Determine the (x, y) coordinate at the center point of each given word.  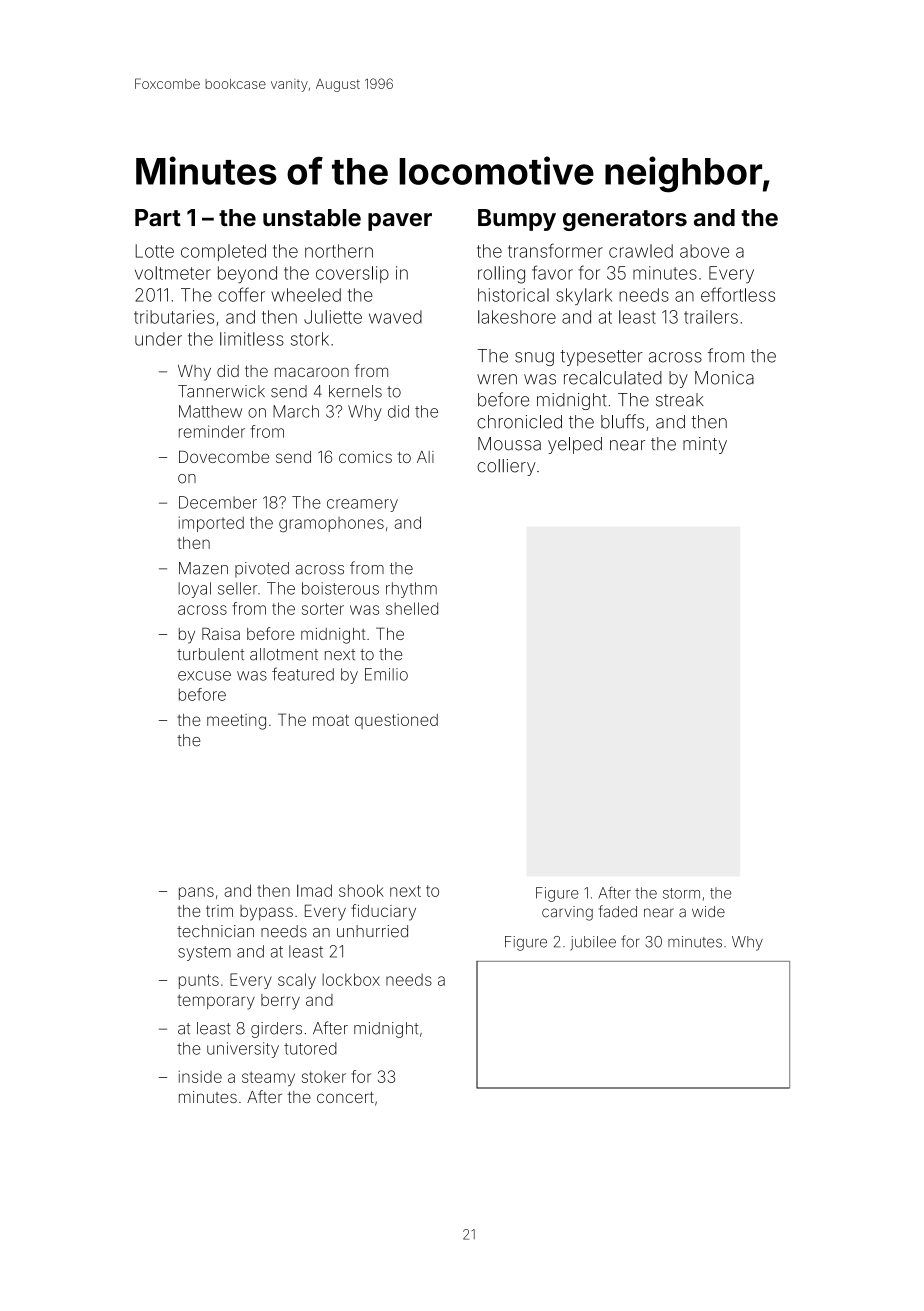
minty (705, 445)
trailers (711, 317)
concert (345, 1097)
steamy (268, 1078)
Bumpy (517, 220)
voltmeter (173, 273)
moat (331, 720)
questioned (396, 721)
